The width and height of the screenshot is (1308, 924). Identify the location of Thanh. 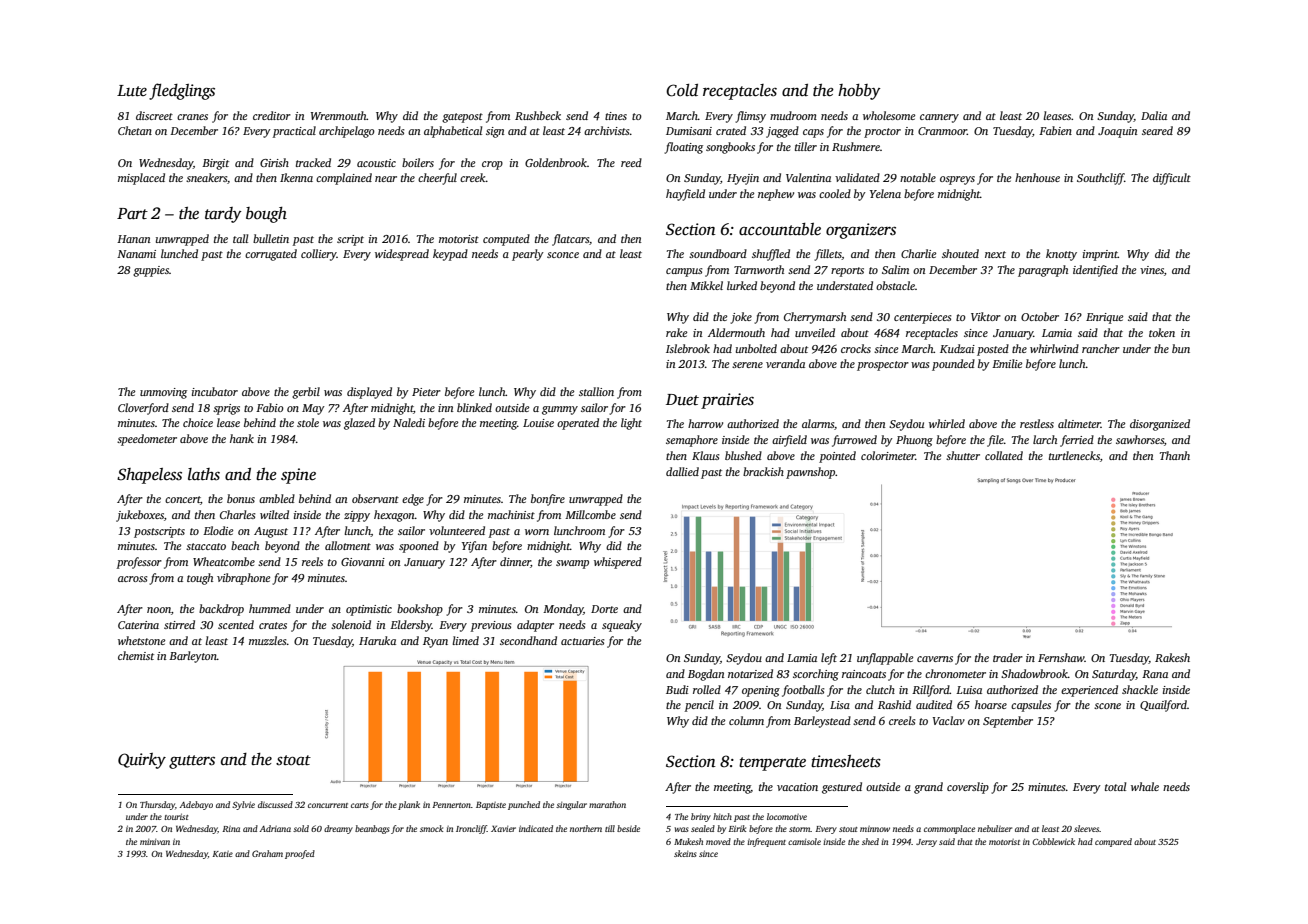
(1175, 455).
